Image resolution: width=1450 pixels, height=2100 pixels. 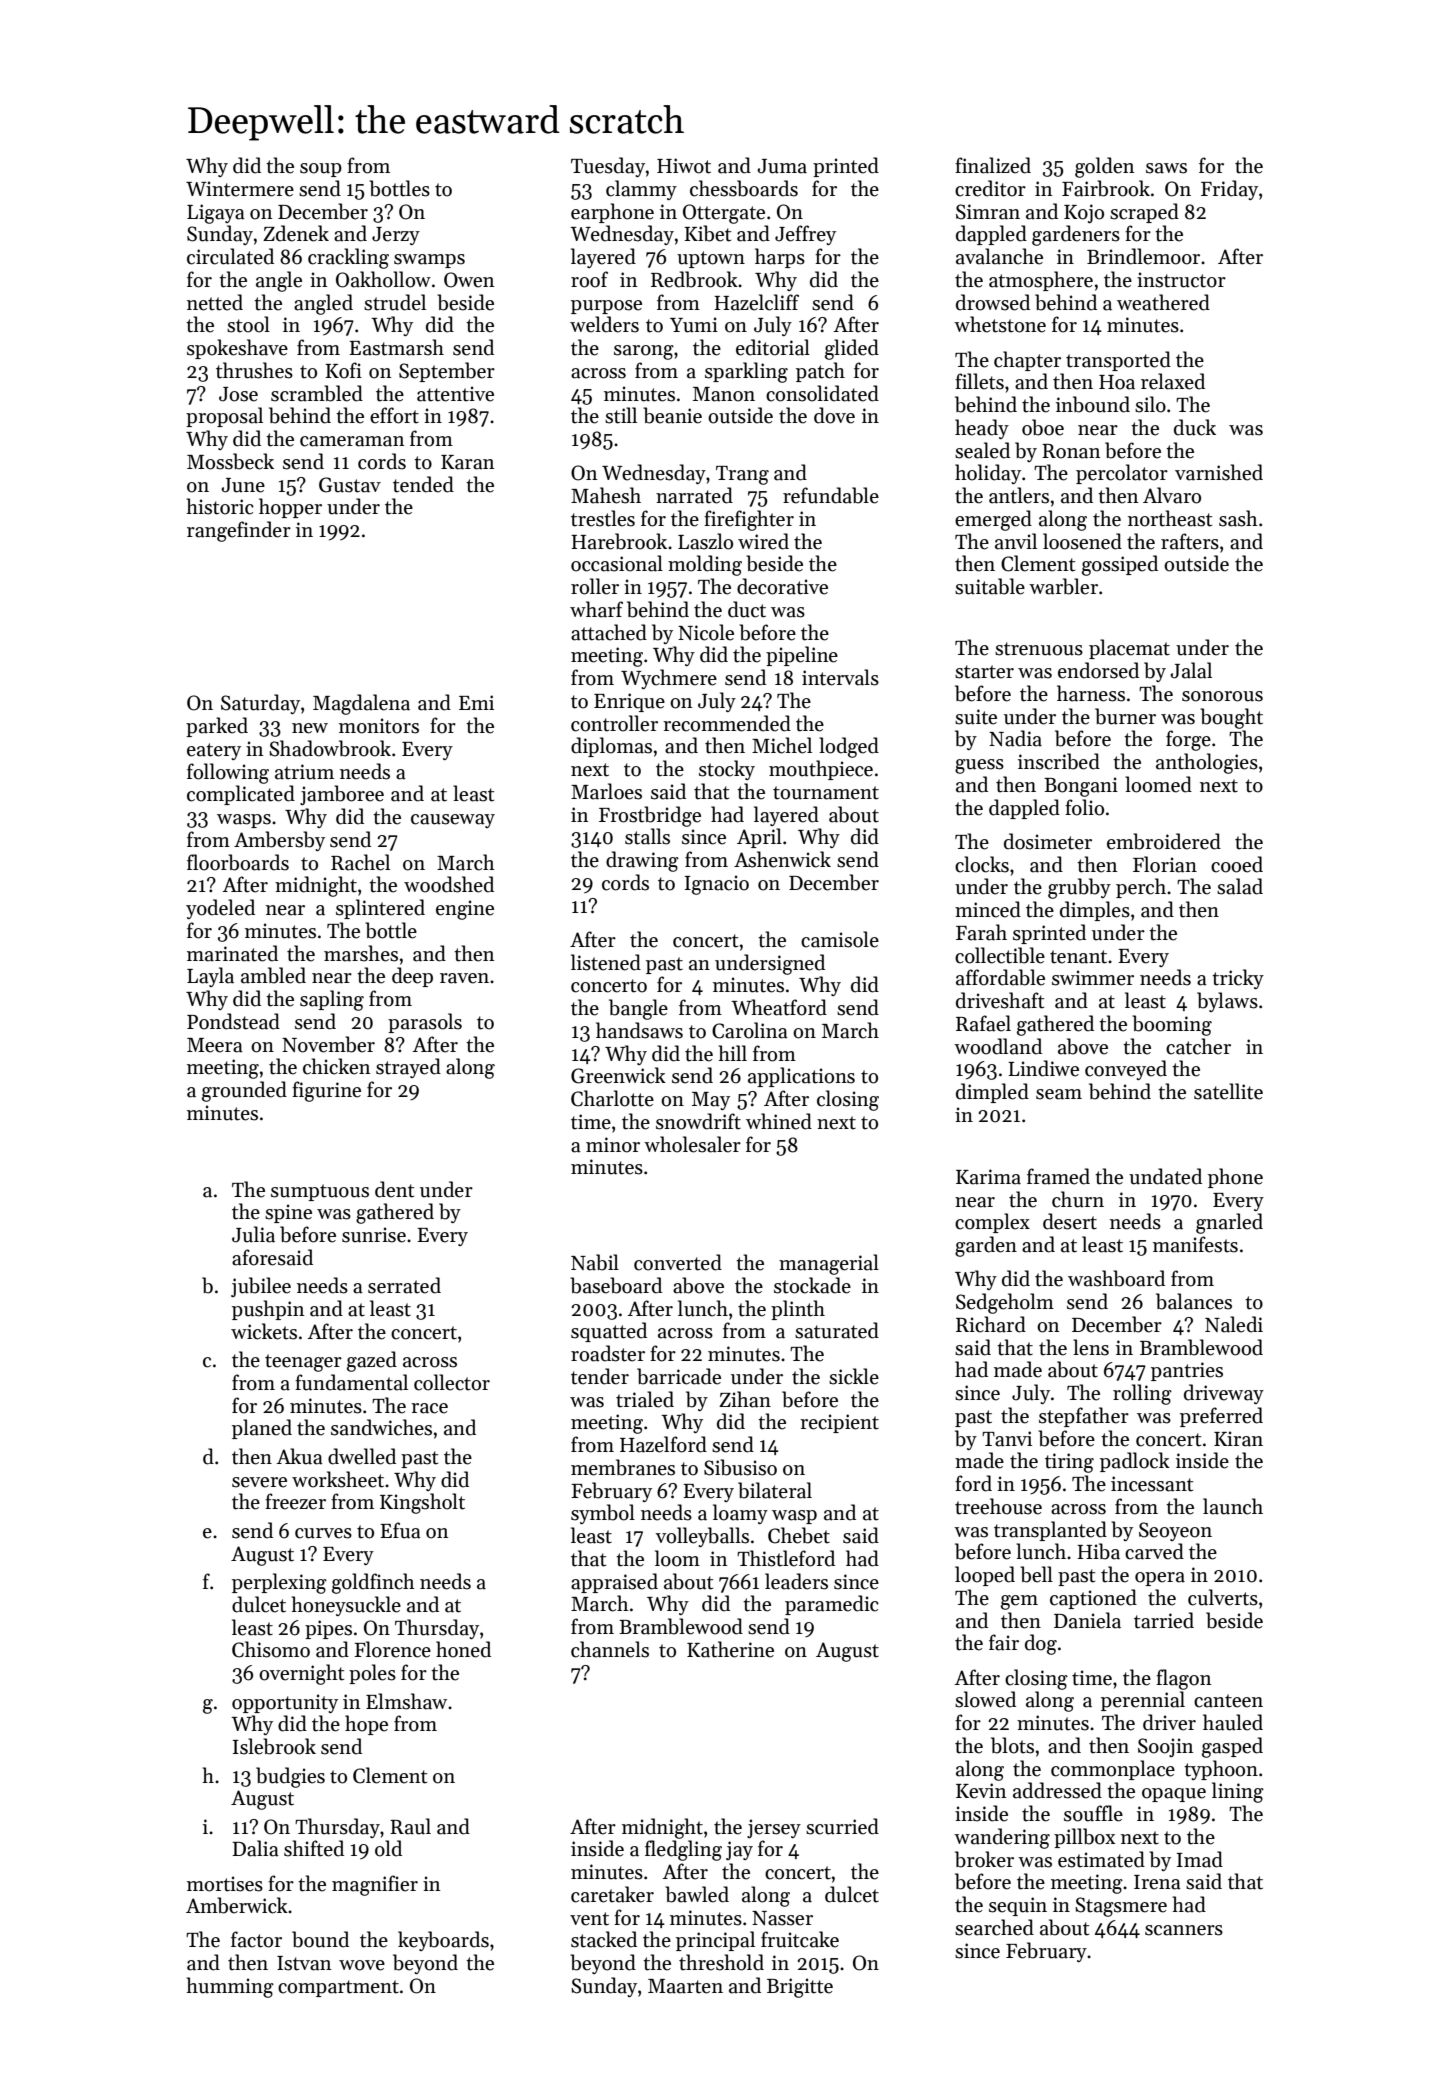 I want to click on weathered, so click(x=1163, y=302).
